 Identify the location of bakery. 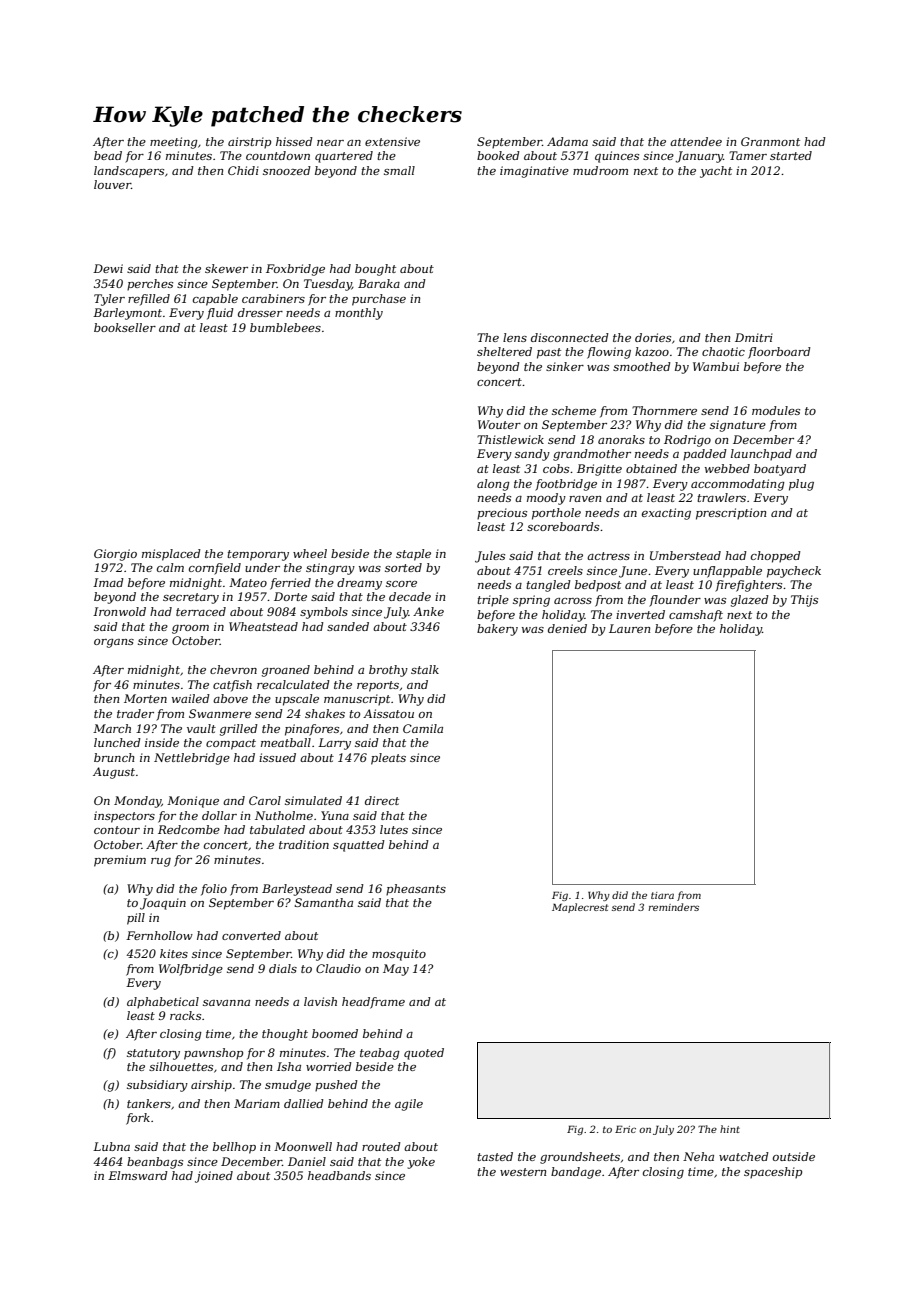
(497, 630).
